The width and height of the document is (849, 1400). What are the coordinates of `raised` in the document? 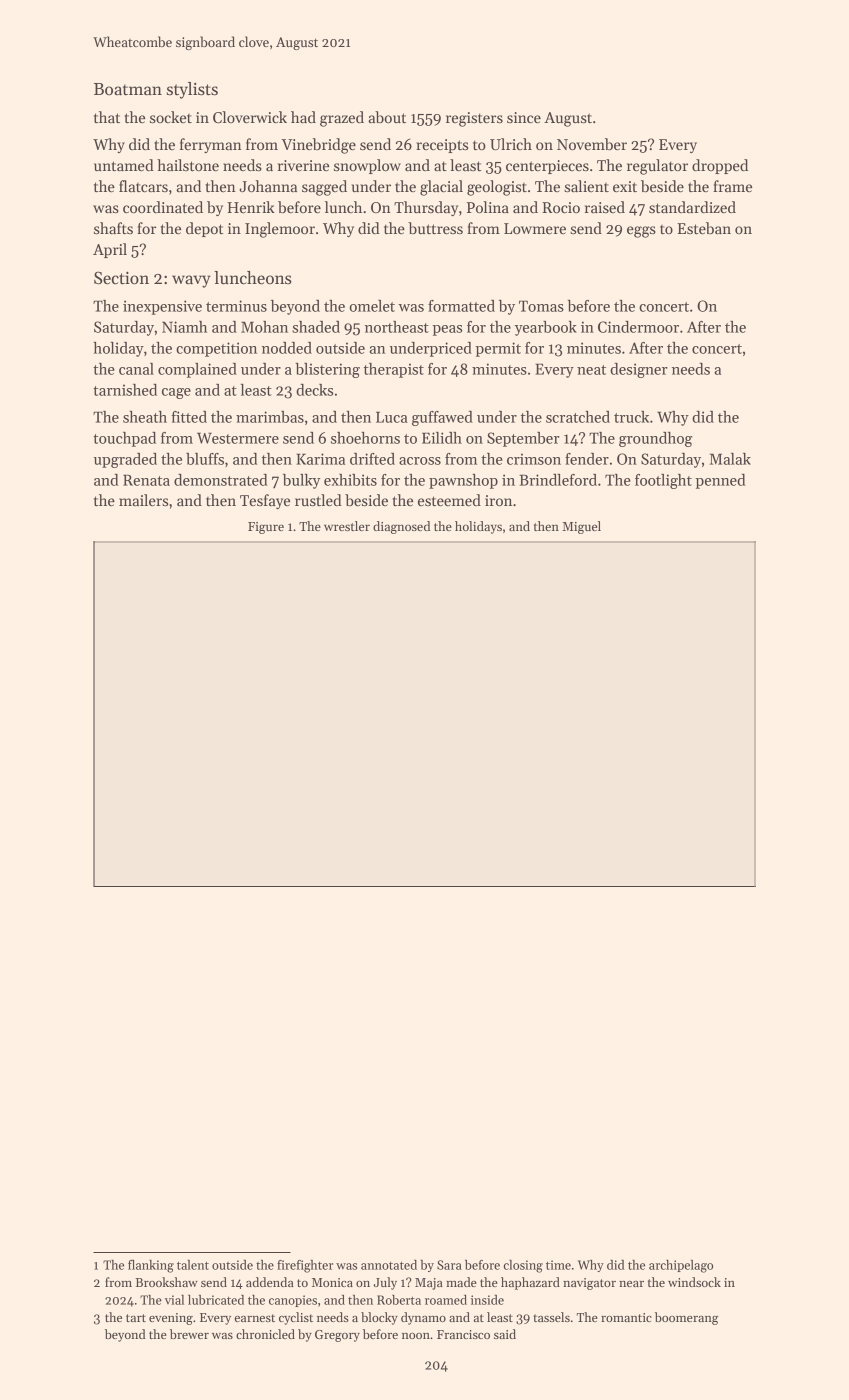 It's located at (605, 207).
